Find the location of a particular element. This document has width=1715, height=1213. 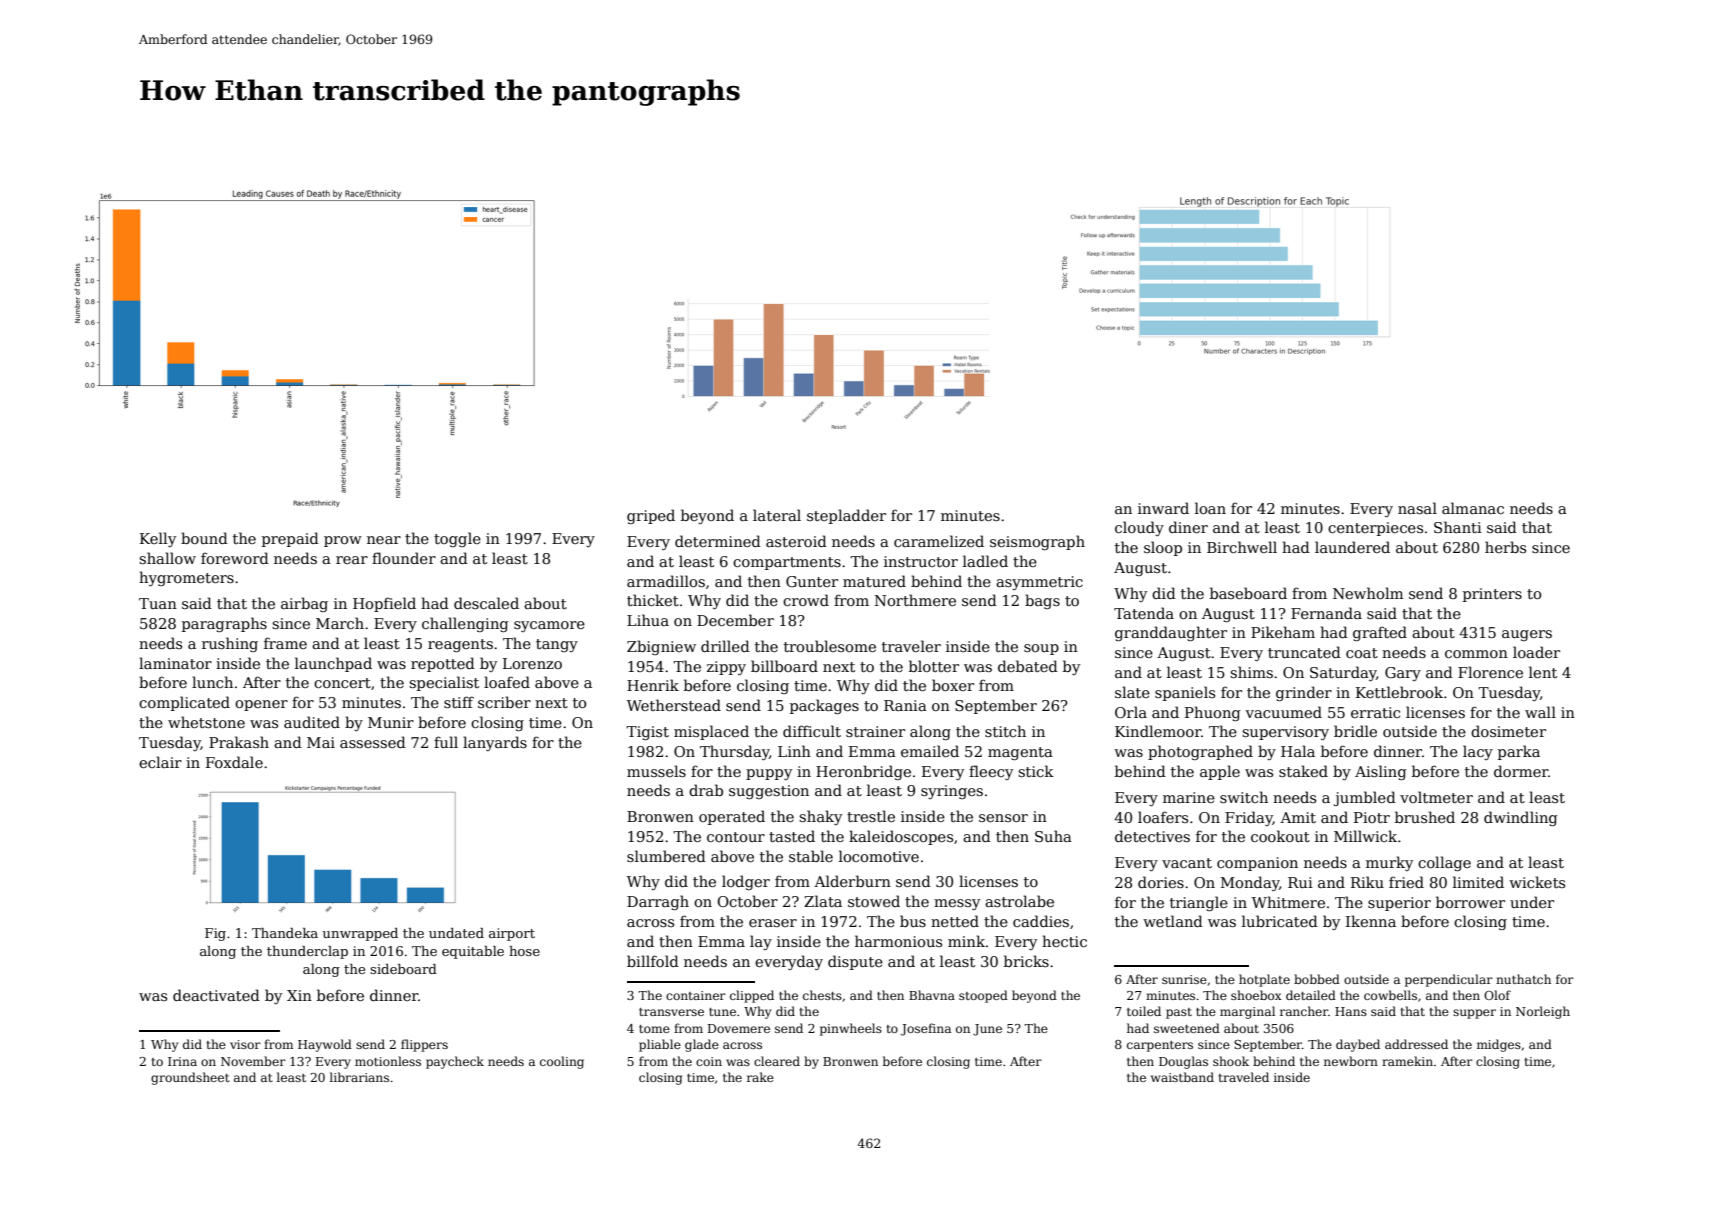

Foxdale is located at coordinates (234, 762).
